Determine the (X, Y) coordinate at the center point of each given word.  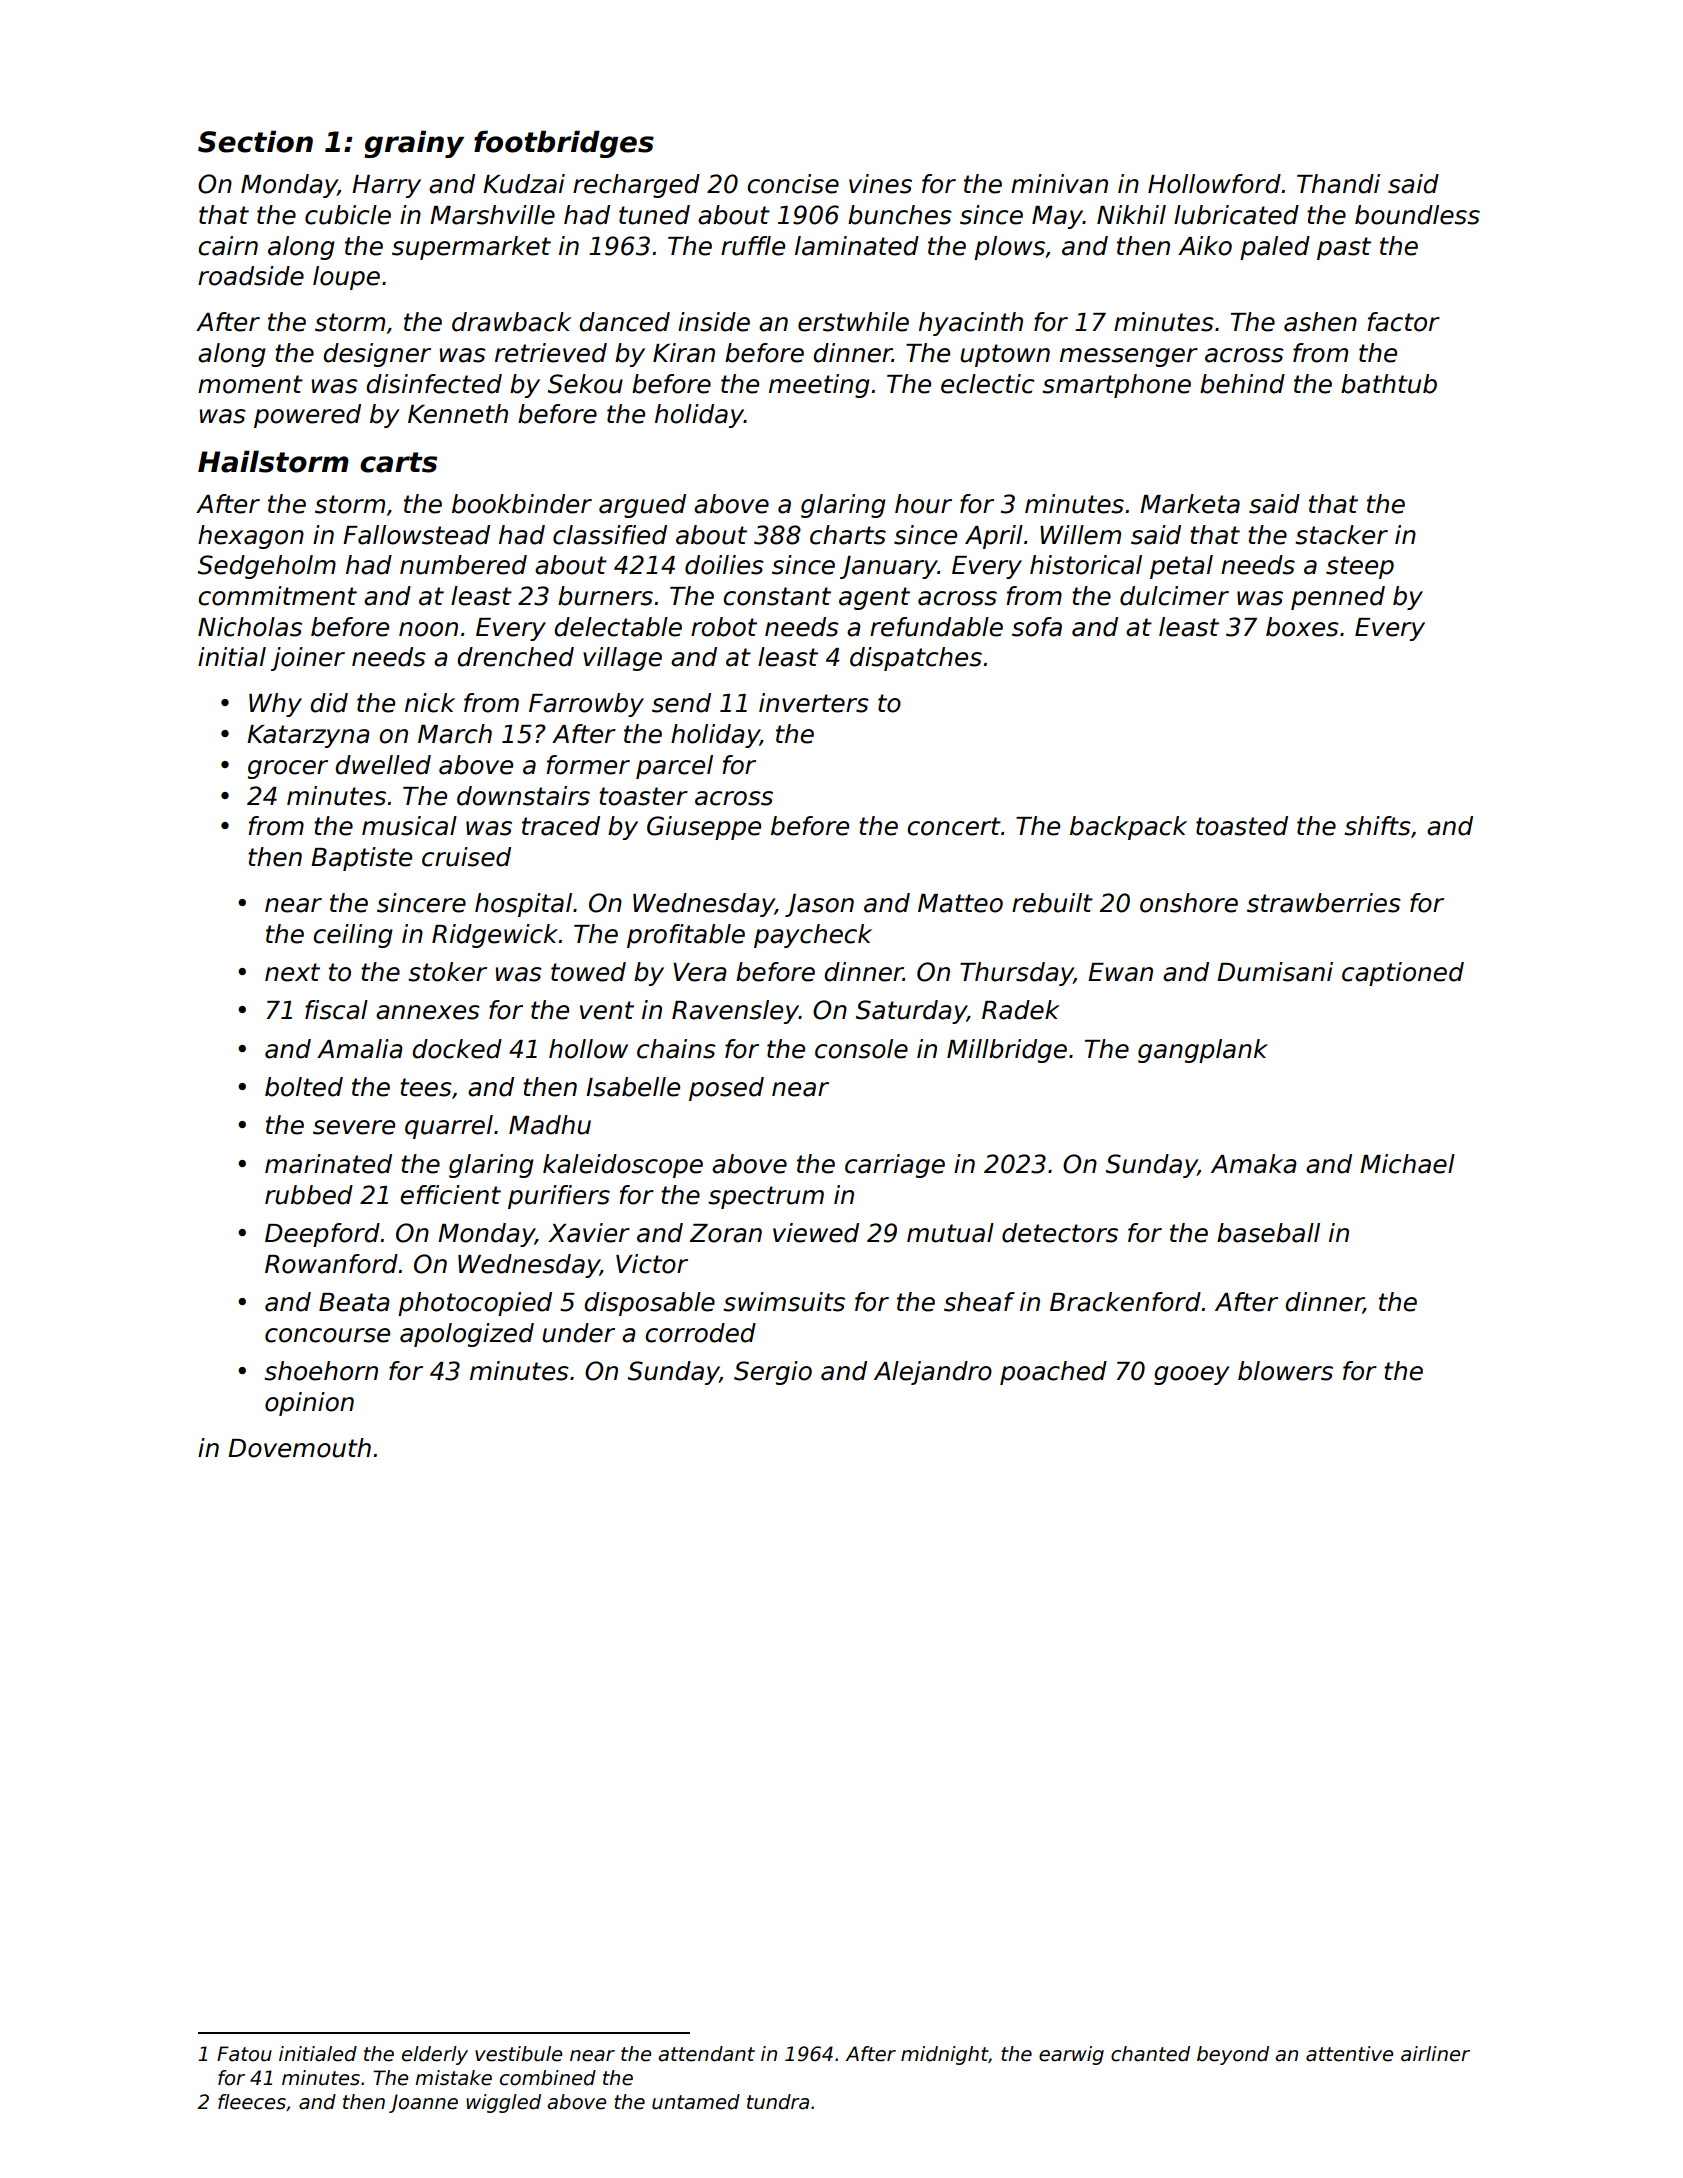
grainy (414, 144)
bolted (304, 1087)
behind (1242, 384)
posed (726, 1089)
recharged (636, 186)
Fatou (244, 2054)
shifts (1377, 826)
